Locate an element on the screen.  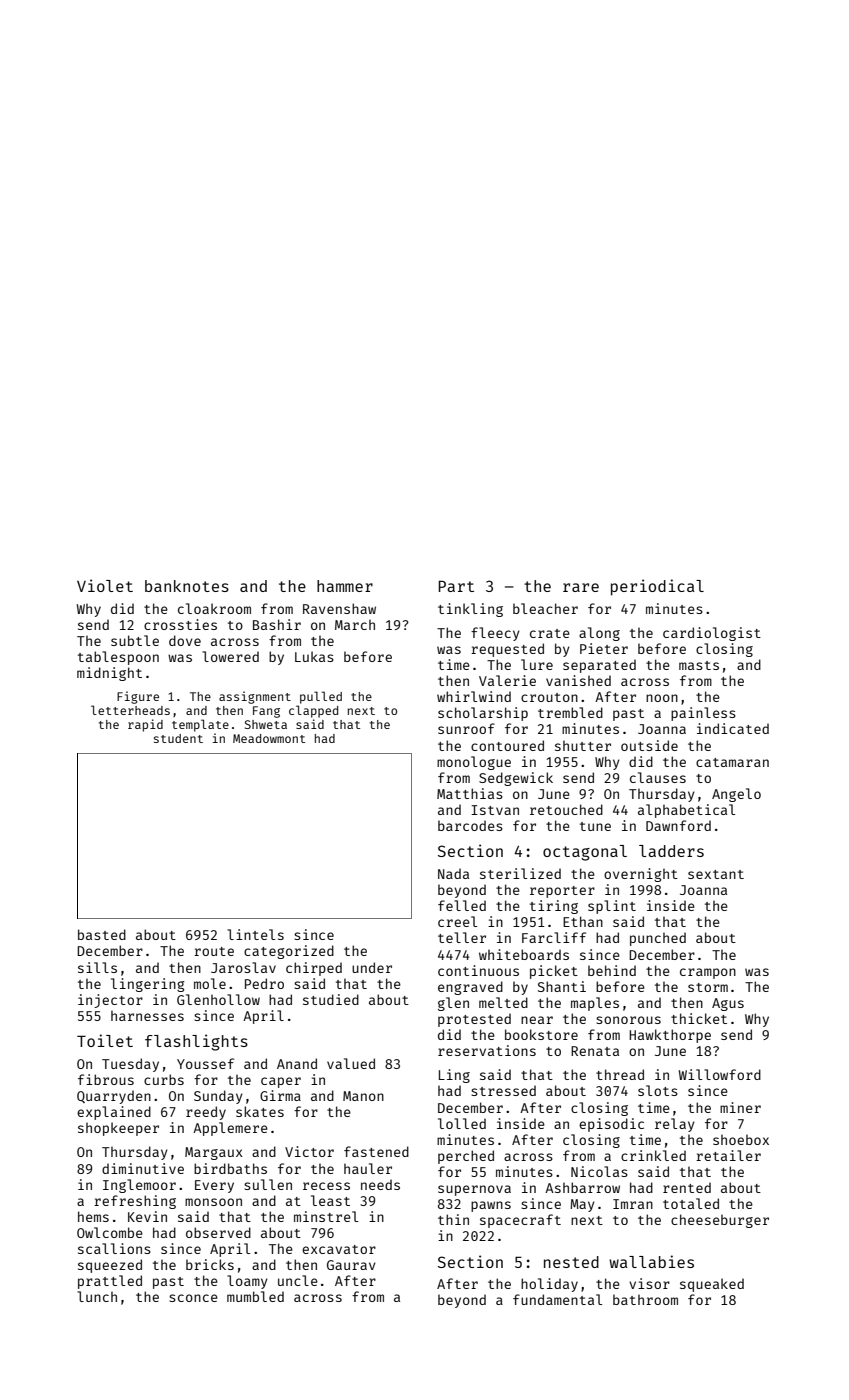
Nada is located at coordinates (453, 873).
